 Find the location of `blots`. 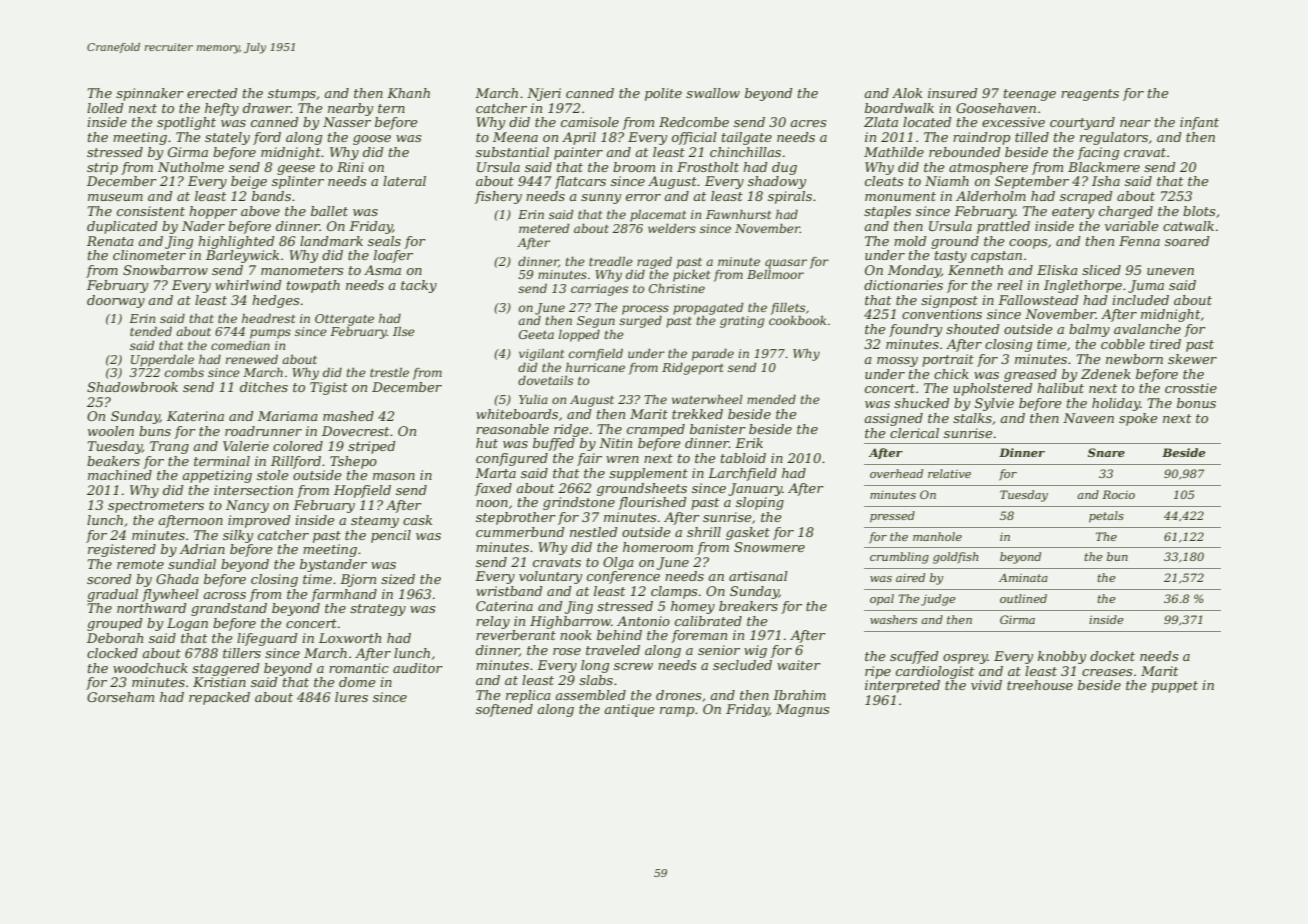

blots is located at coordinates (1199, 211).
